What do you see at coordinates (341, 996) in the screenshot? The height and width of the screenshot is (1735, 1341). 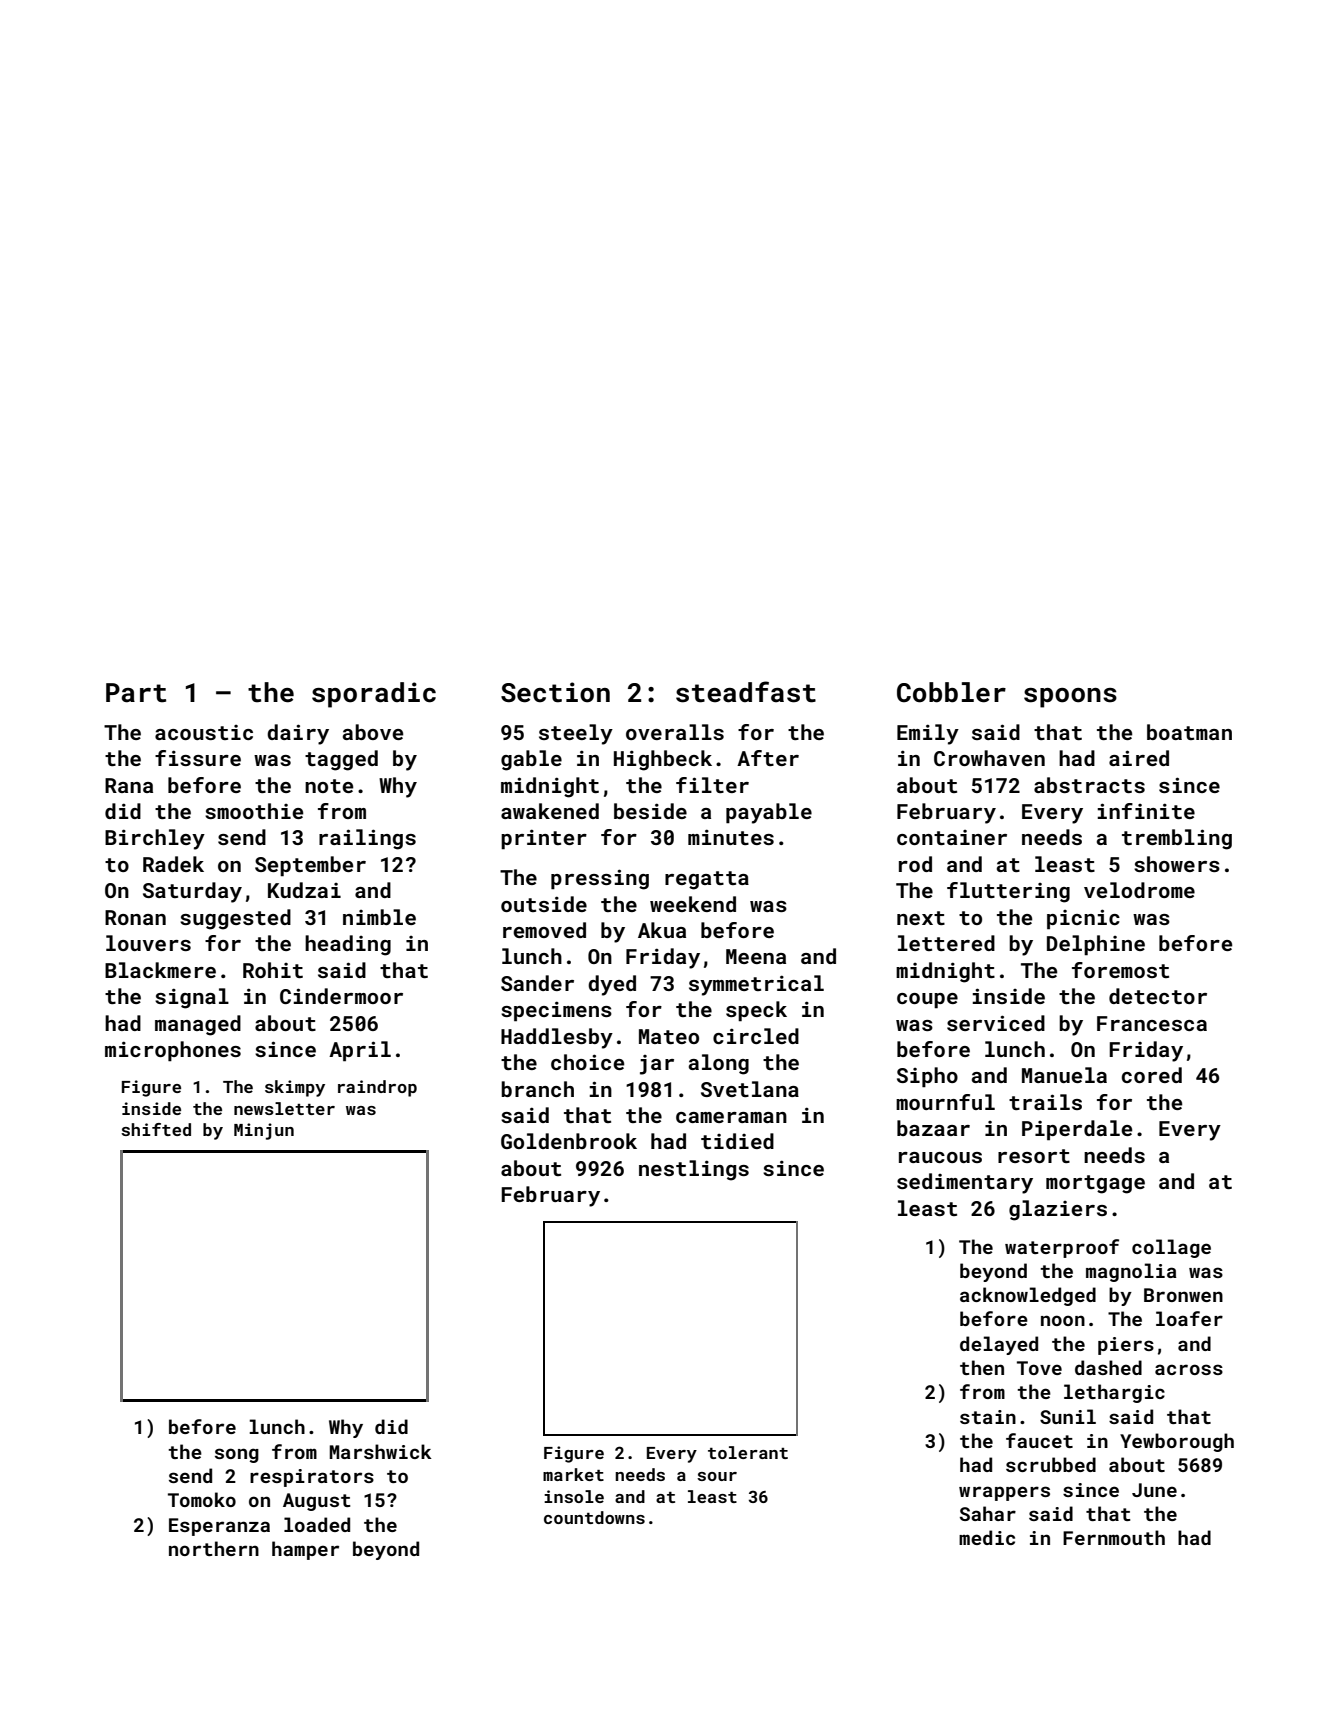 I see `Cindermoor` at bounding box center [341, 996].
